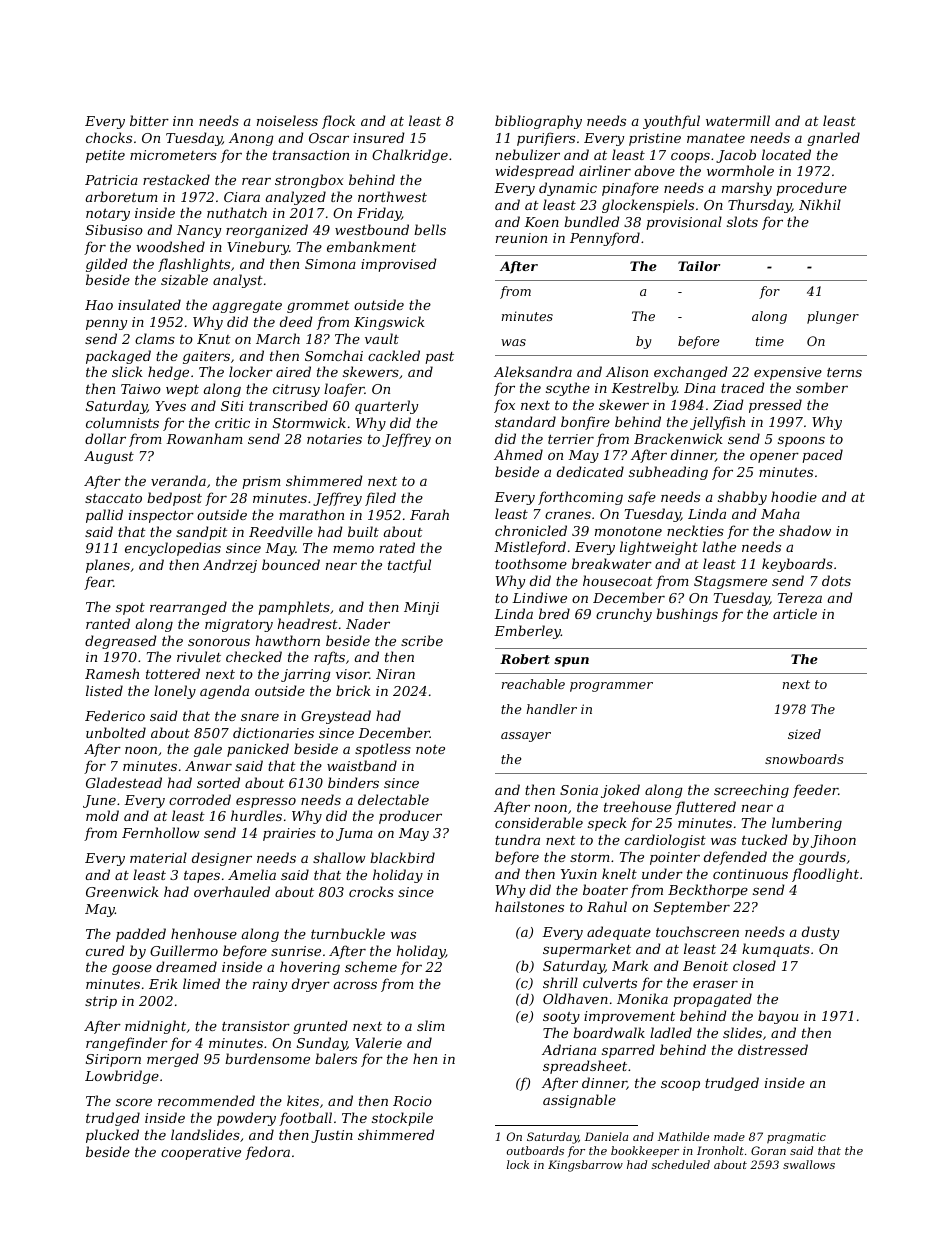 This screenshot has width=952, height=1233. Describe the element at coordinates (805, 530) in the screenshot. I see `shadow` at that location.
